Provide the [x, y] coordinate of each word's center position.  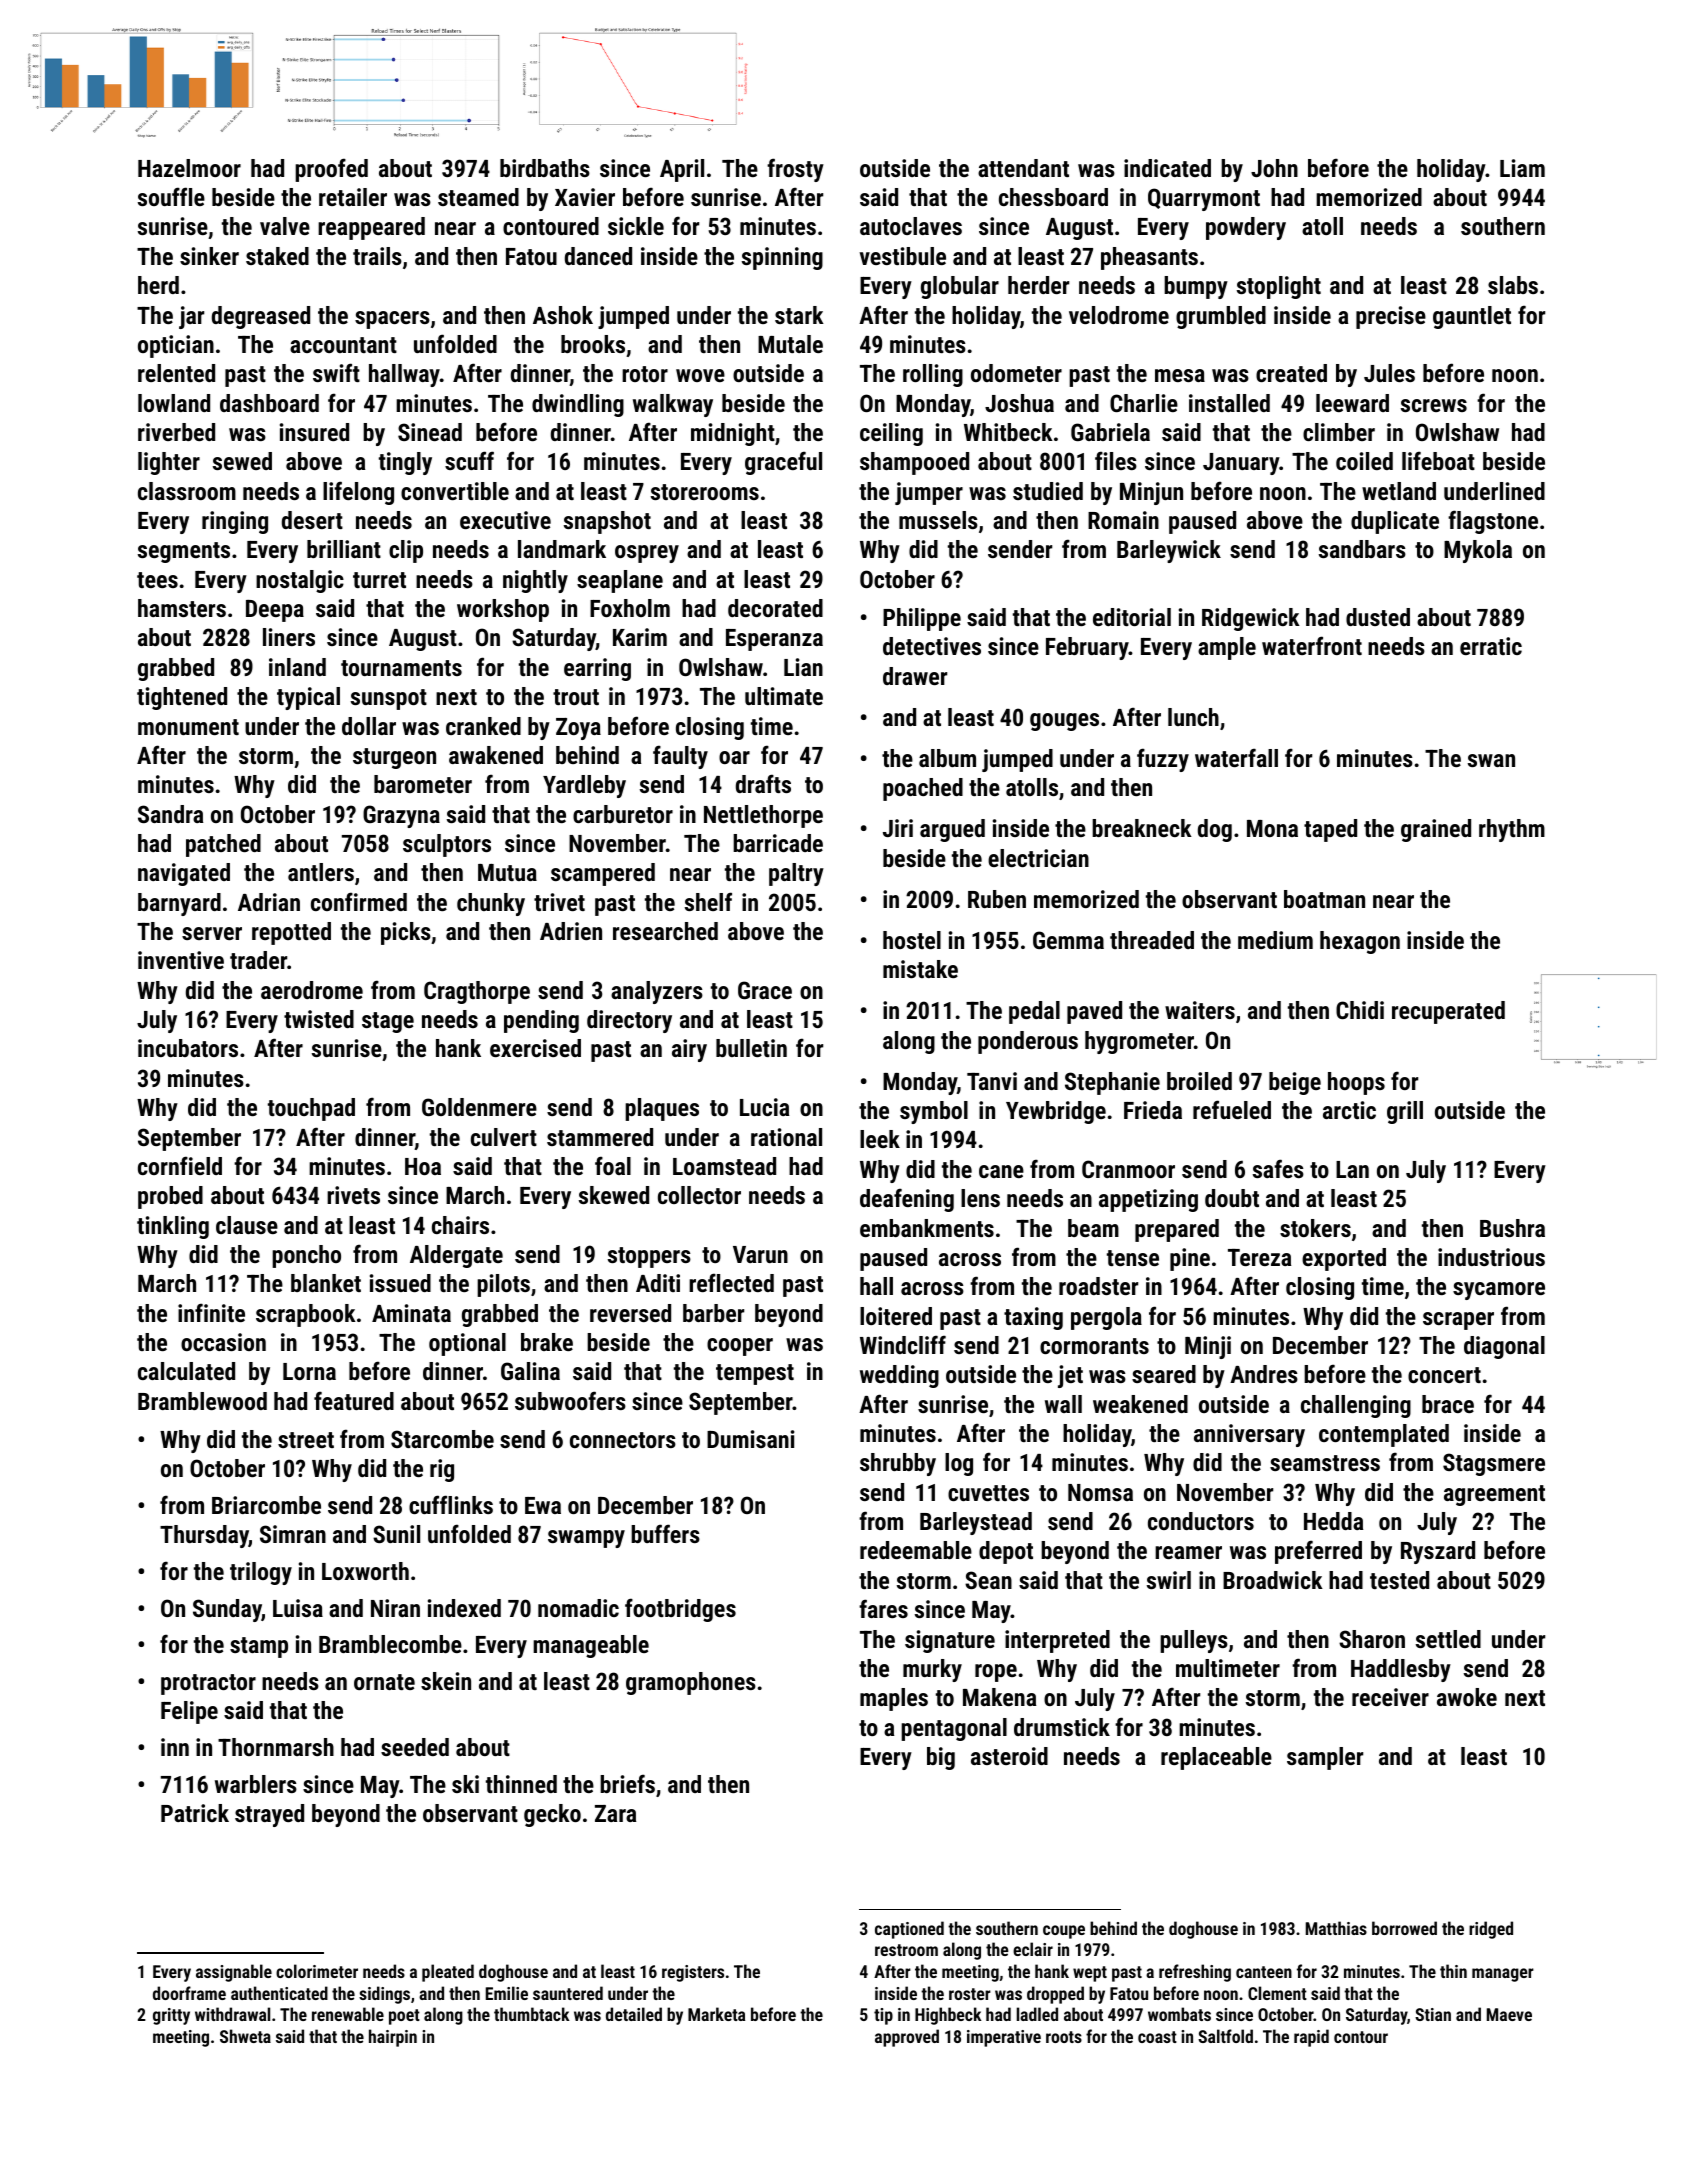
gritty [171, 2016]
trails [377, 256]
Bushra [1512, 1228]
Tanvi [992, 1081]
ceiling [891, 434]
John [1274, 168]
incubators [188, 1048]
